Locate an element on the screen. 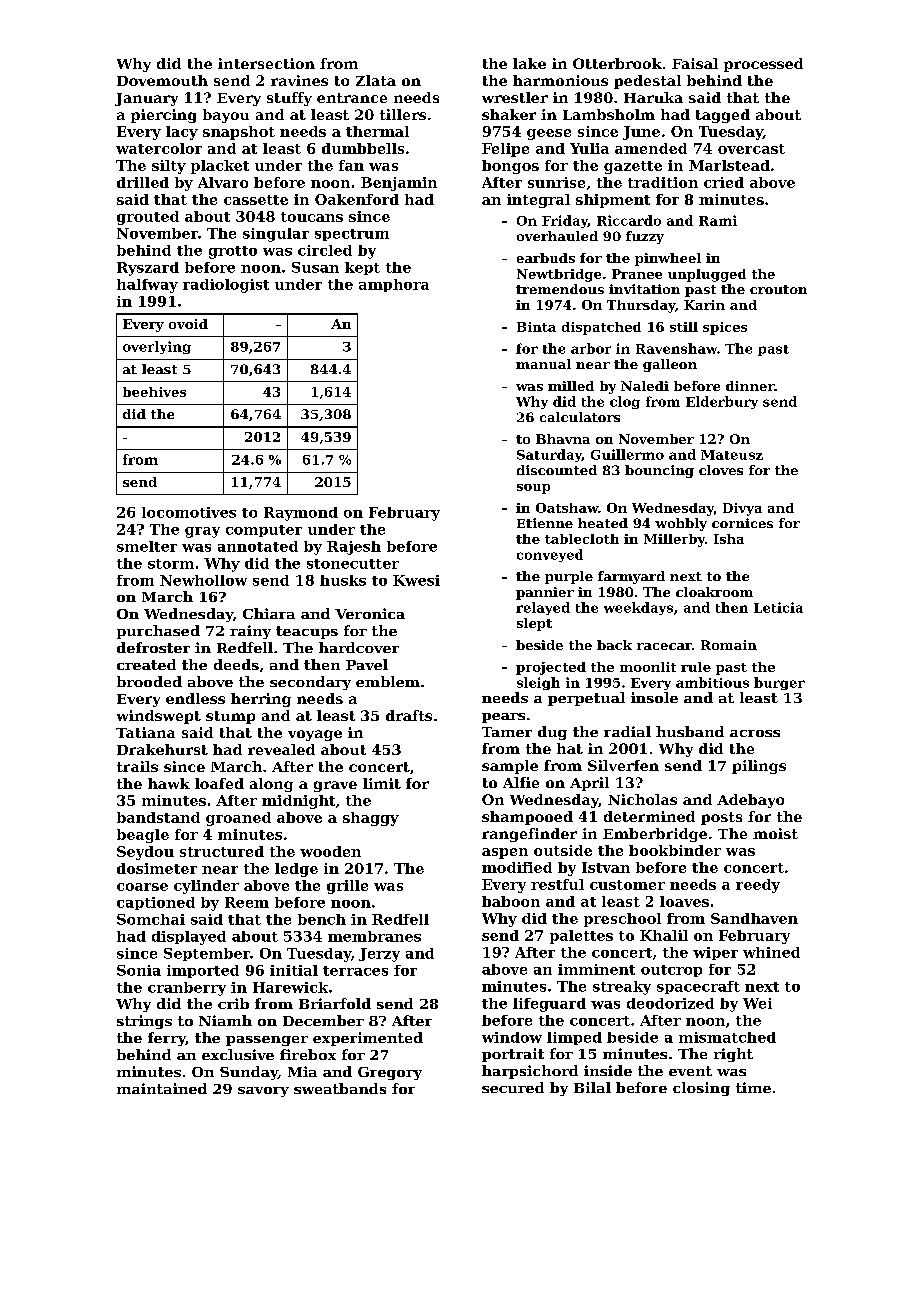  conveyed is located at coordinates (550, 555).
